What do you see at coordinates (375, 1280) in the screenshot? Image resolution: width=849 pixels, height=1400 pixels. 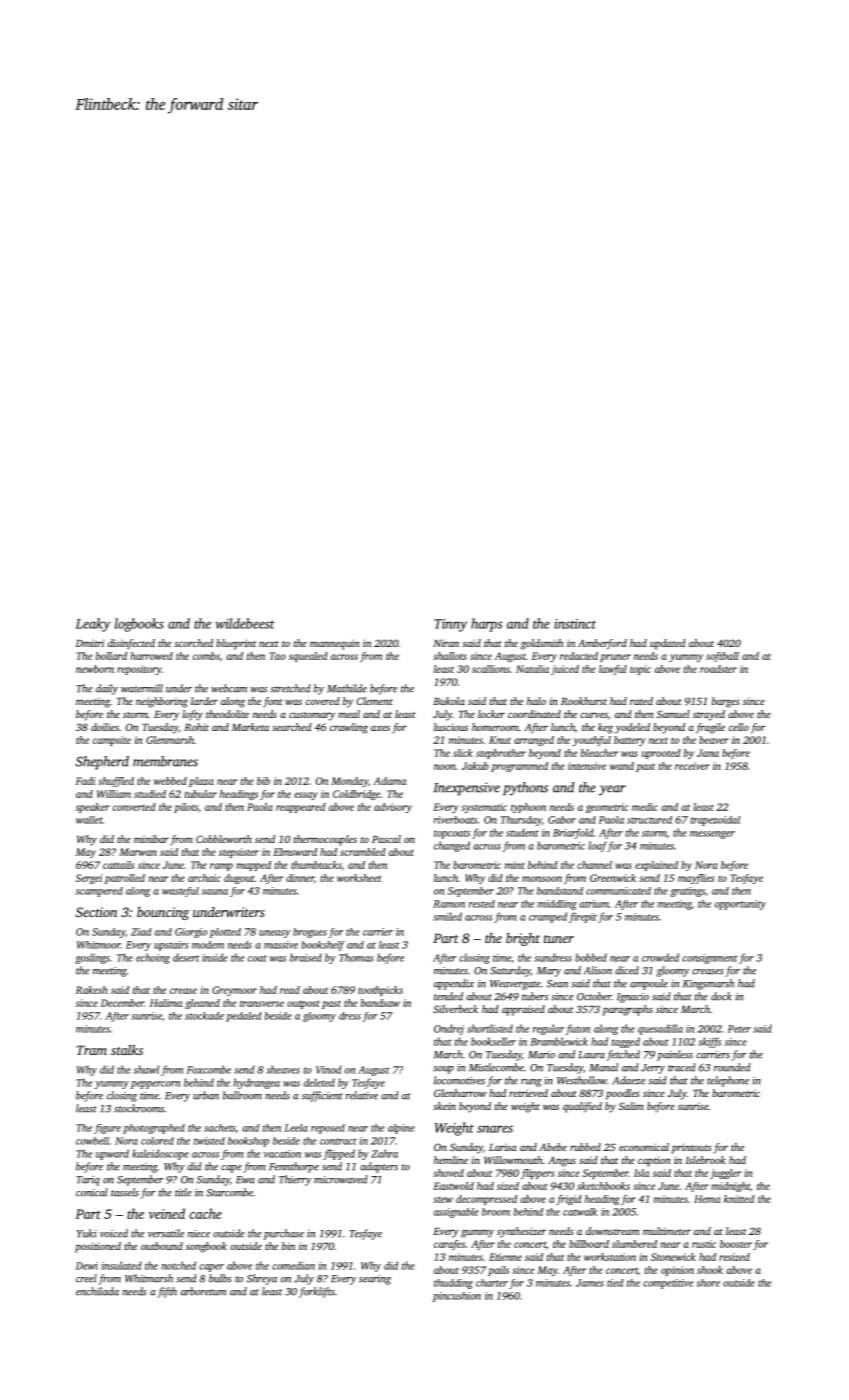 I see `searing` at bounding box center [375, 1280].
